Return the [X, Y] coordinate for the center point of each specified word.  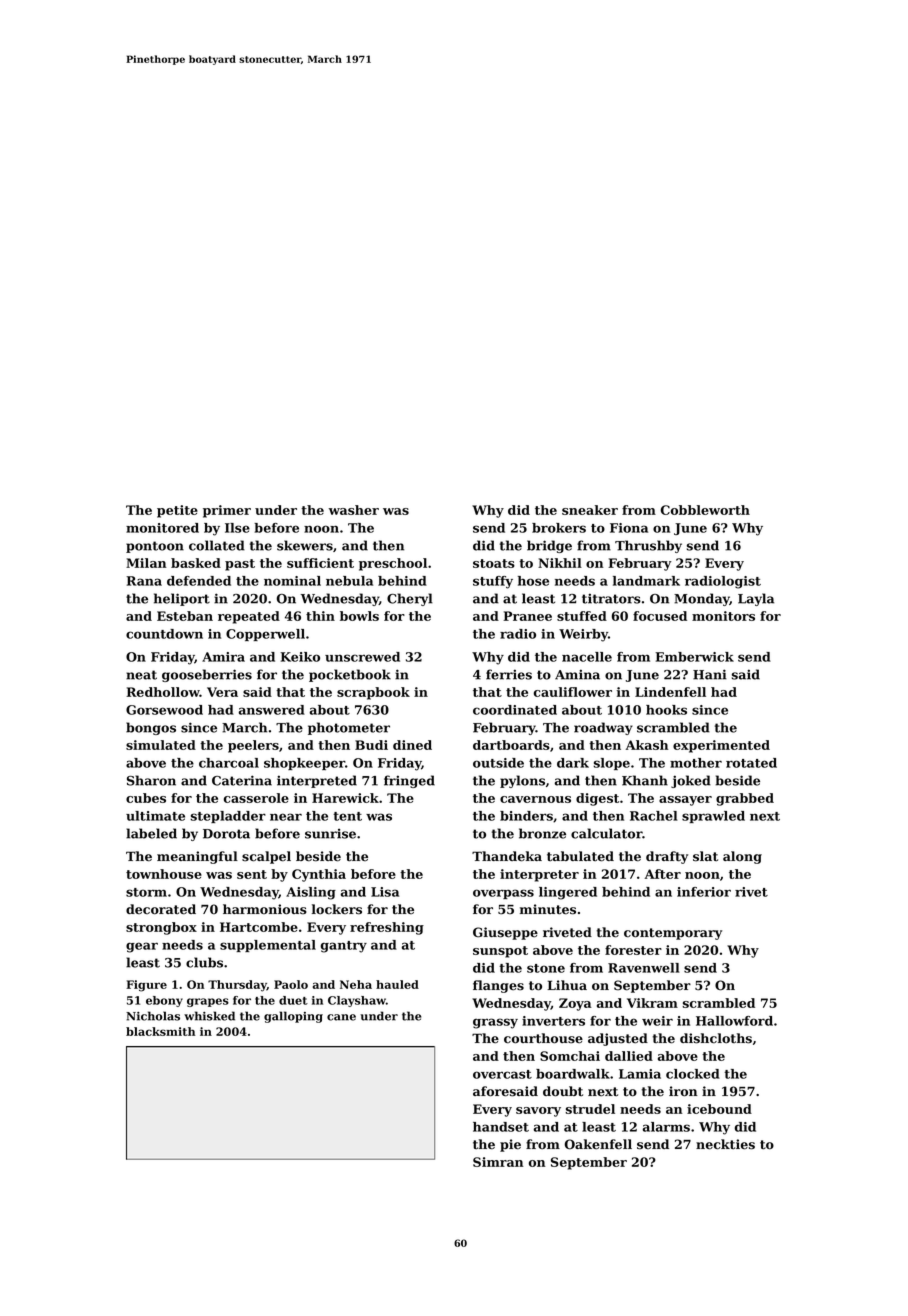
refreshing [387, 928]
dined [412, 745]
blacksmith [160, 1031]
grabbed [745, 799]
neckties [725, 1144]
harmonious [265, 909]
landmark [646, 581]
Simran [498, 1162]
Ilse [237, 528]
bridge [549, 546]
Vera [222, 692]
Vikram [652, 1003]
